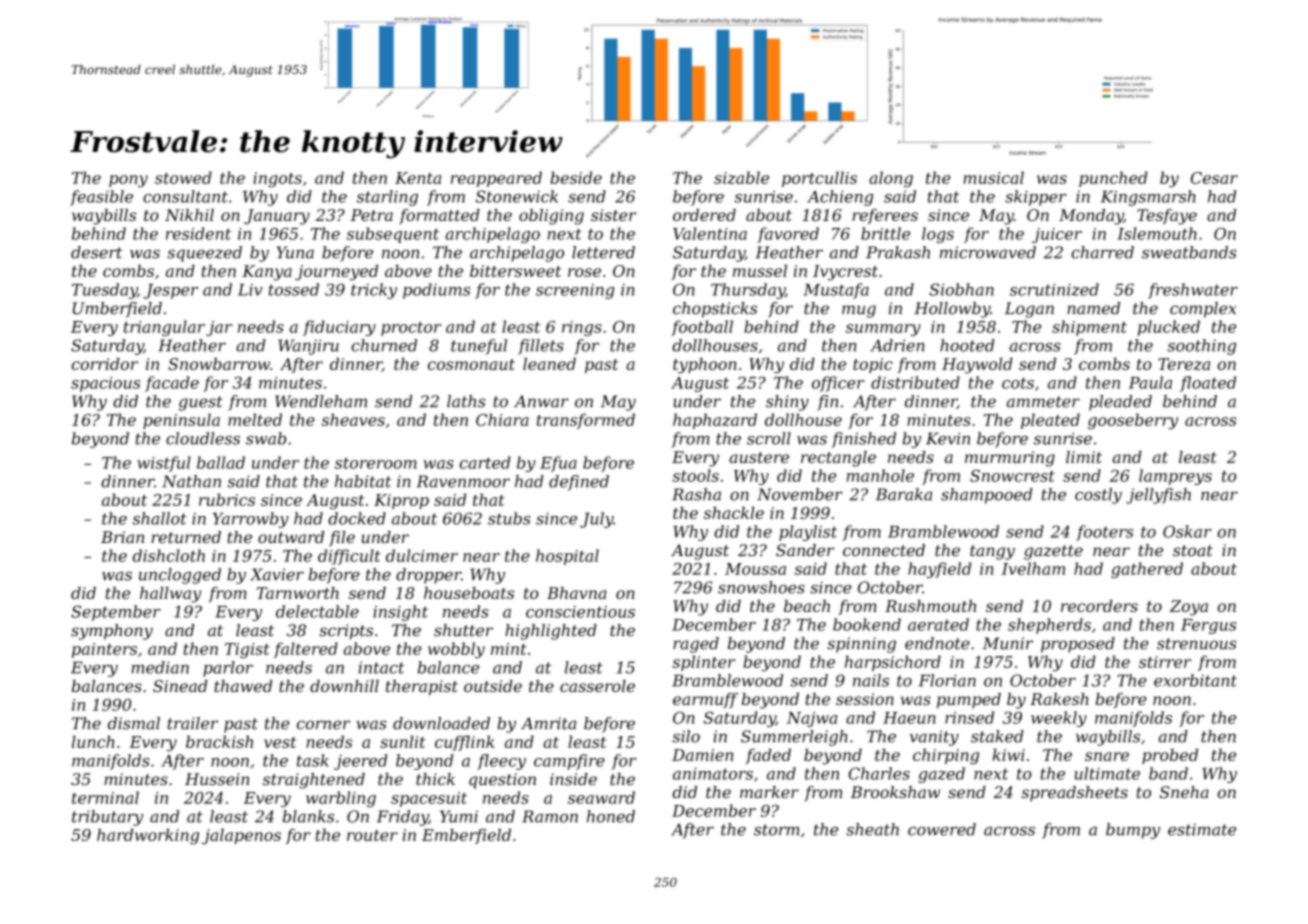 This document has height=924, width=1308. I want to click on painters, so click(104, 650).
